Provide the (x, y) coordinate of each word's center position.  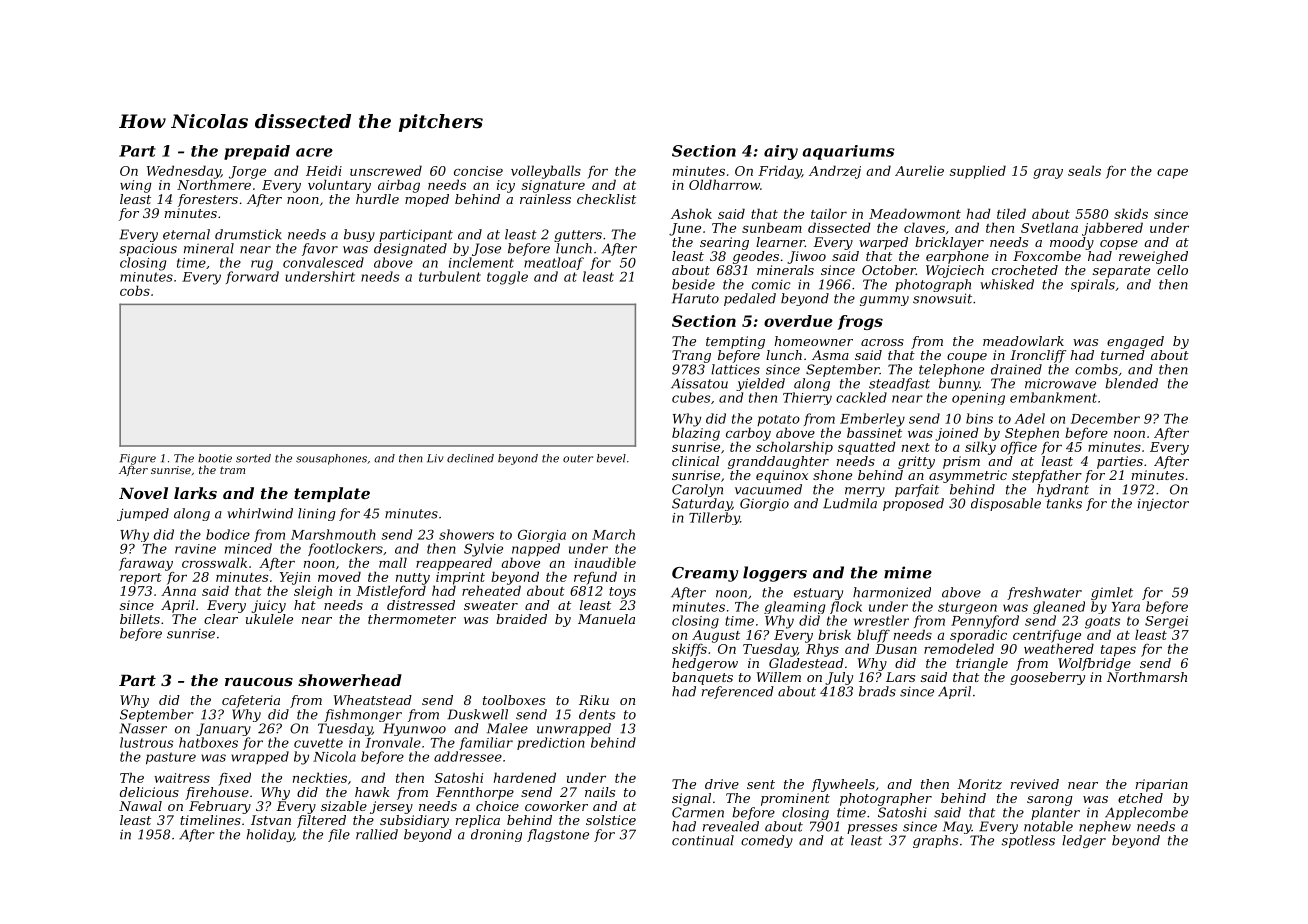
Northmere (214, 184)
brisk (834, 634)
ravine (195, 549)
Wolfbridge (1094, 664)
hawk (372, 792)
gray (1048, 173)
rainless (545, 199)
